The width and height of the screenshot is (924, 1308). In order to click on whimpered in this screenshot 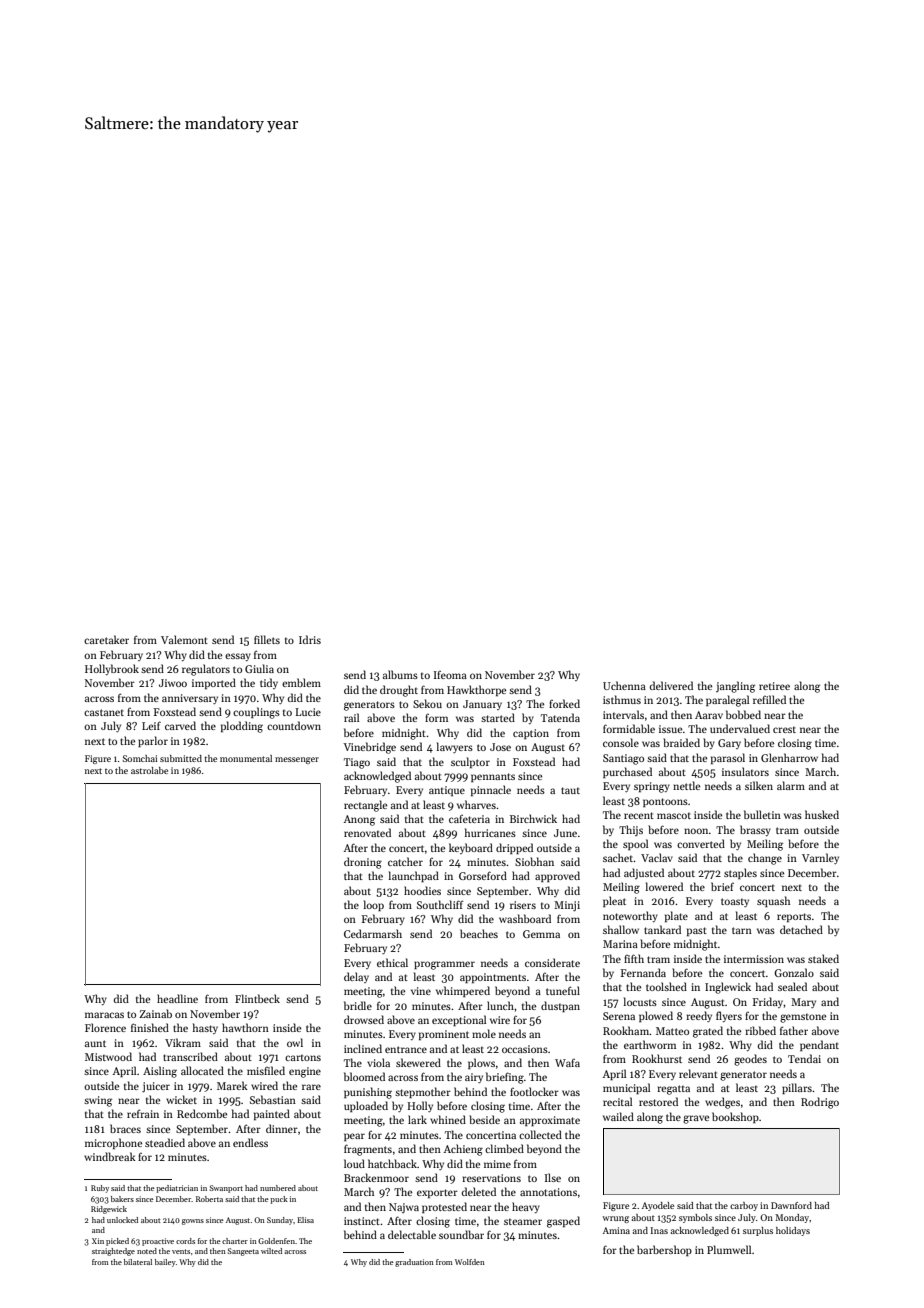, I will do `click(463, 991)`.
